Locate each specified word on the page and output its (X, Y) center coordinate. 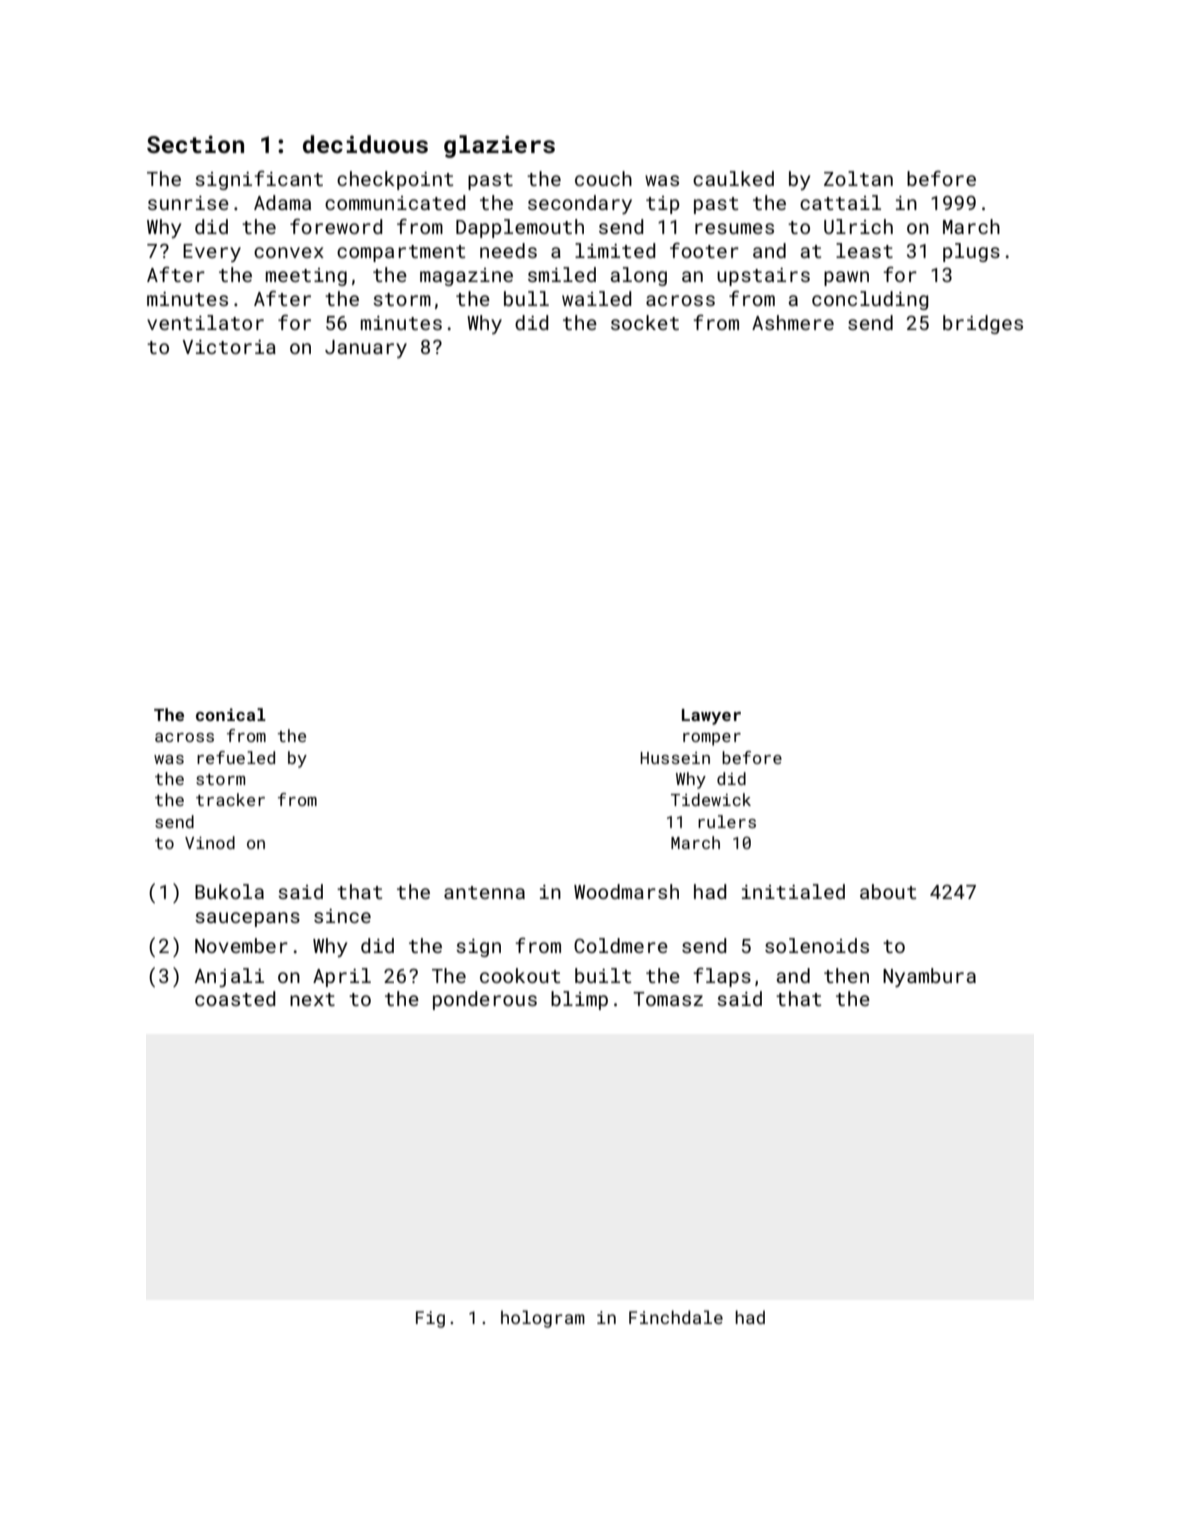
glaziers (499, 146)
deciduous (365, 144)
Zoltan (858, 178)
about (888, 891)
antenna (484, 892)
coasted (235, 998)
